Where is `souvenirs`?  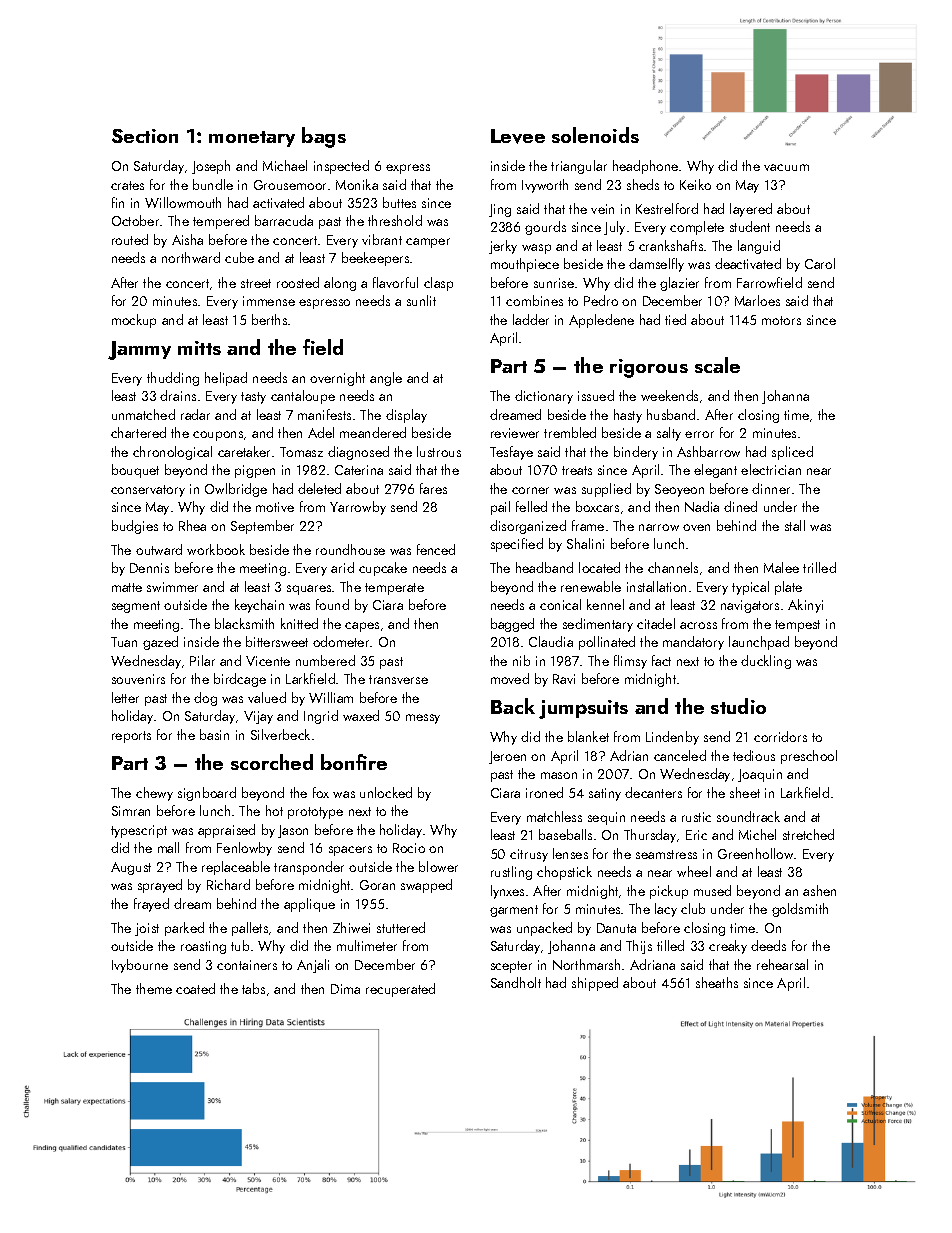
souvenirs is located at coordinates (138, 679).
